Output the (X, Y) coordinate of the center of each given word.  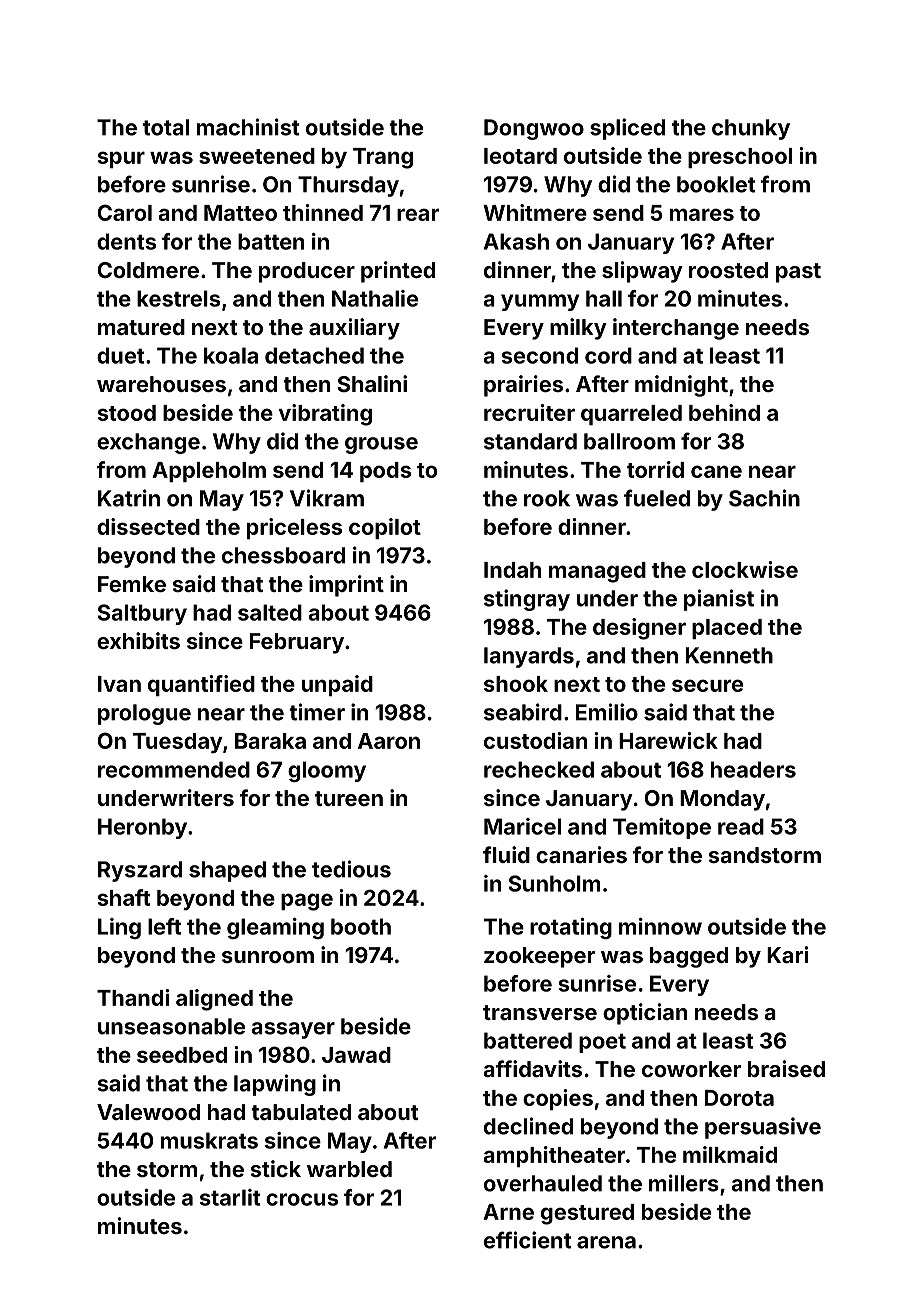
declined (528, 1126)
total (166, 127)
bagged (689, 957)
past (798, 273)
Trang (383, 158)
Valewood (148, 1112)
